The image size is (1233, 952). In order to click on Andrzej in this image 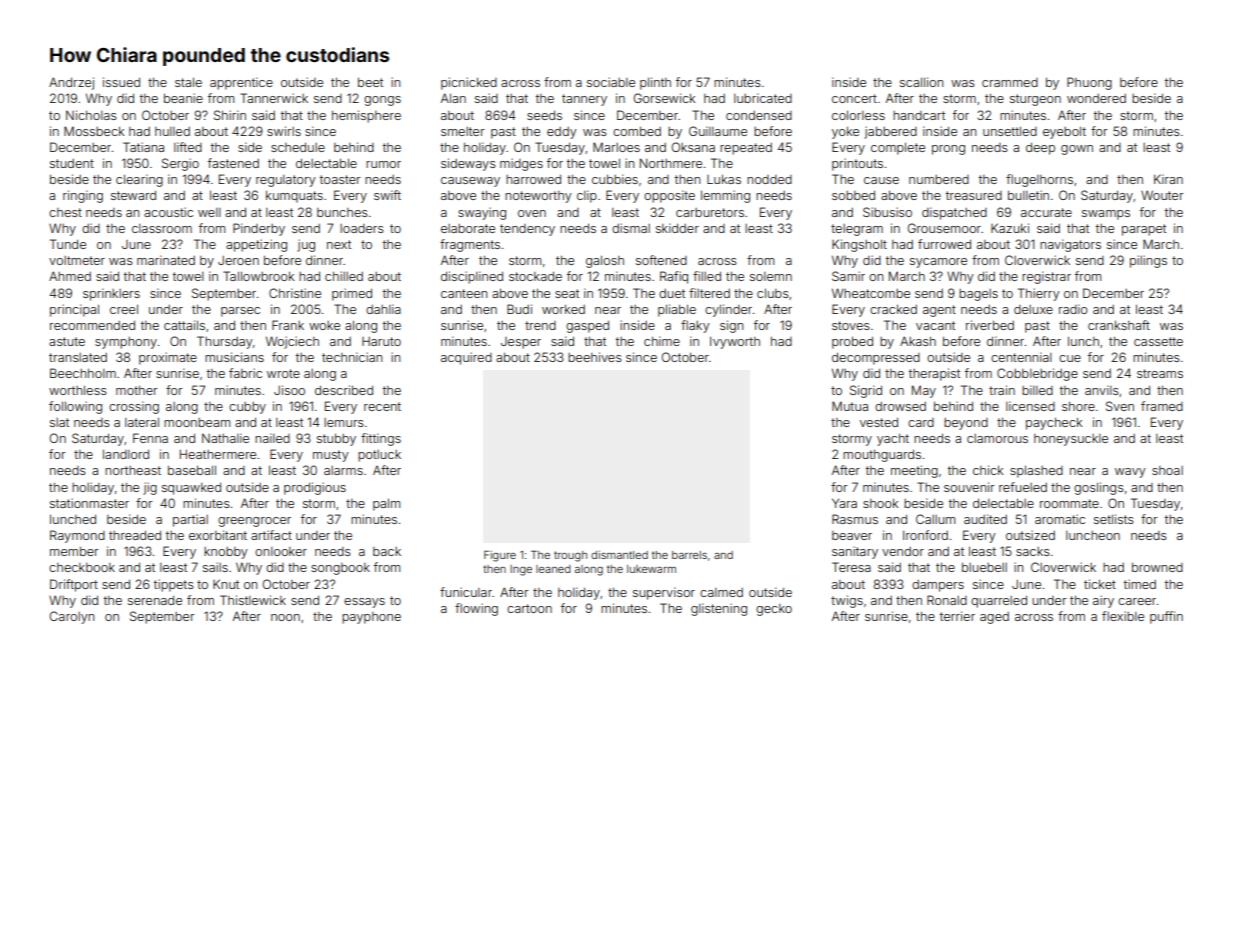, I will do `click(71, 83)`.
